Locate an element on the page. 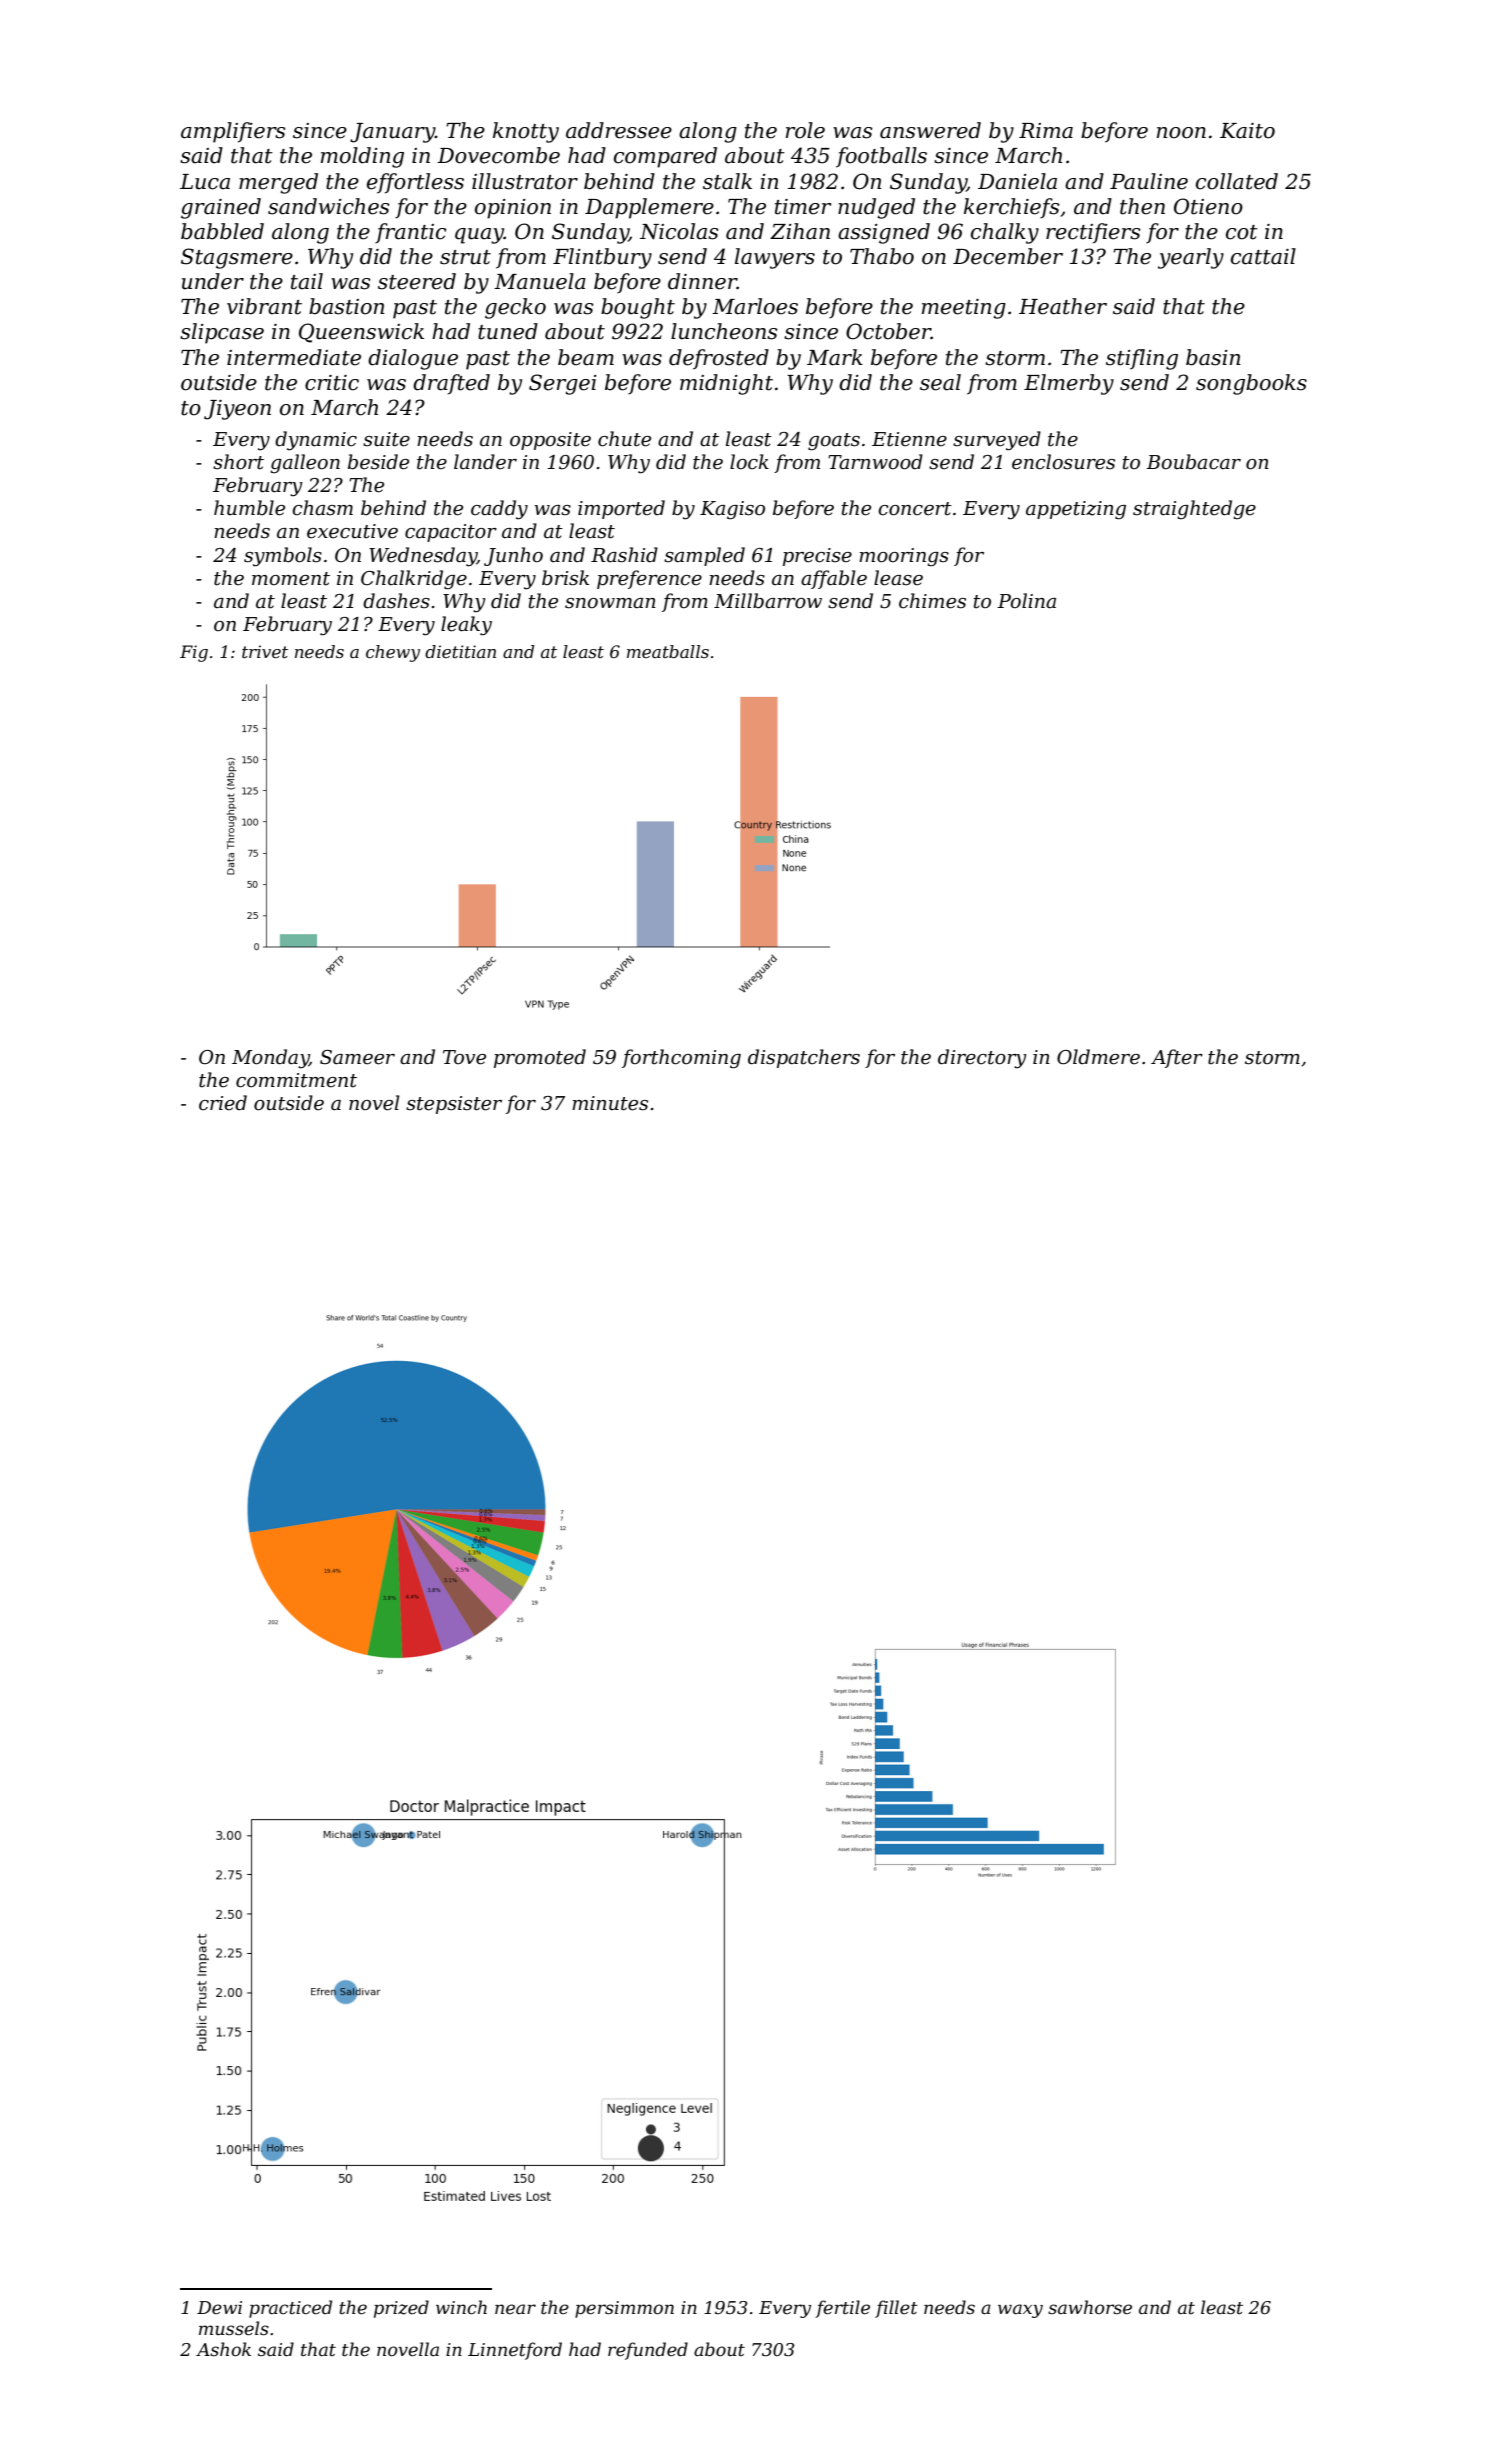 The image size is (1496, 2464). minutes is located at coordinates (610, 1103).
